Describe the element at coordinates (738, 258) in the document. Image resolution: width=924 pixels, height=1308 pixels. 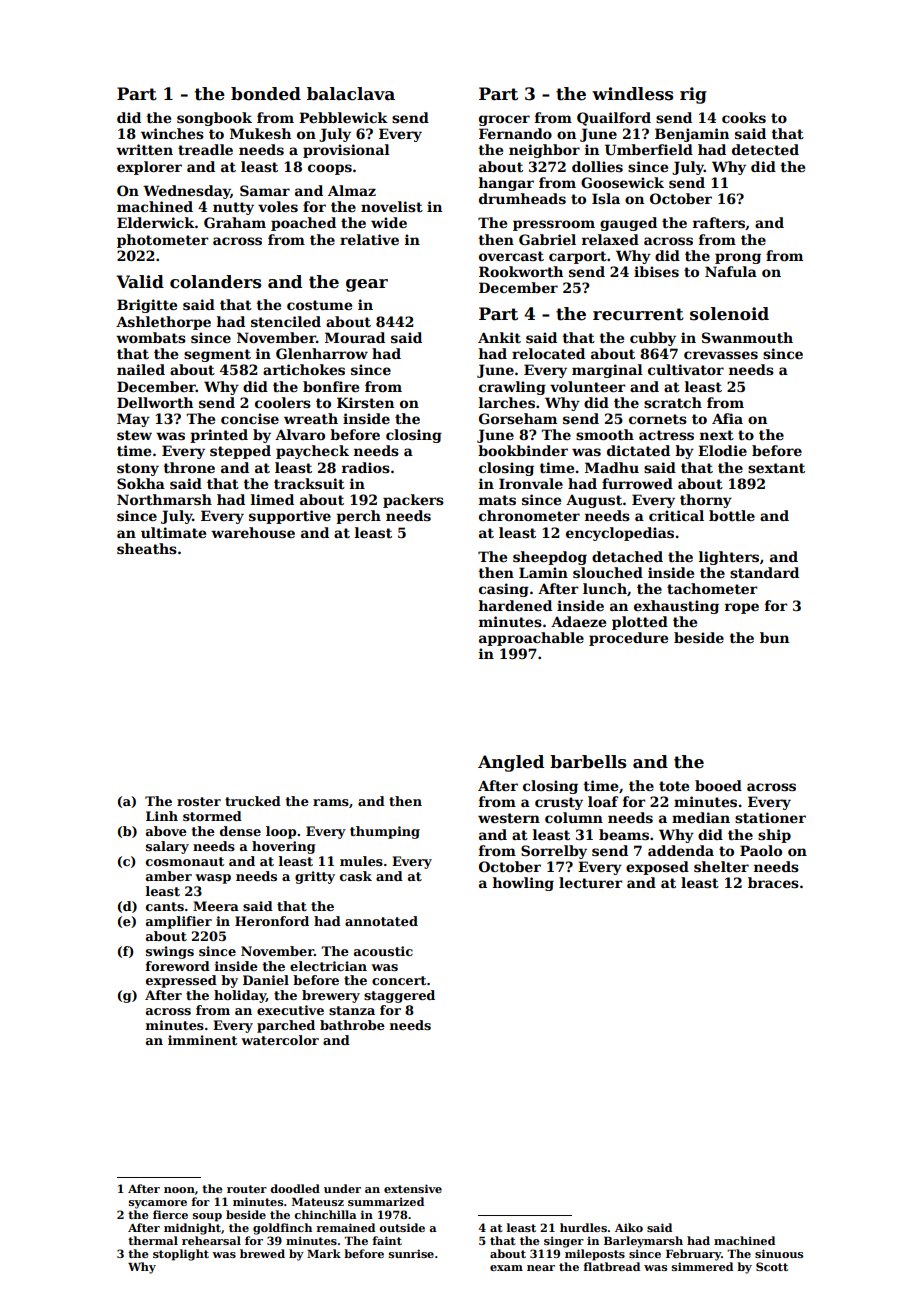
I see `prong` at that location.
